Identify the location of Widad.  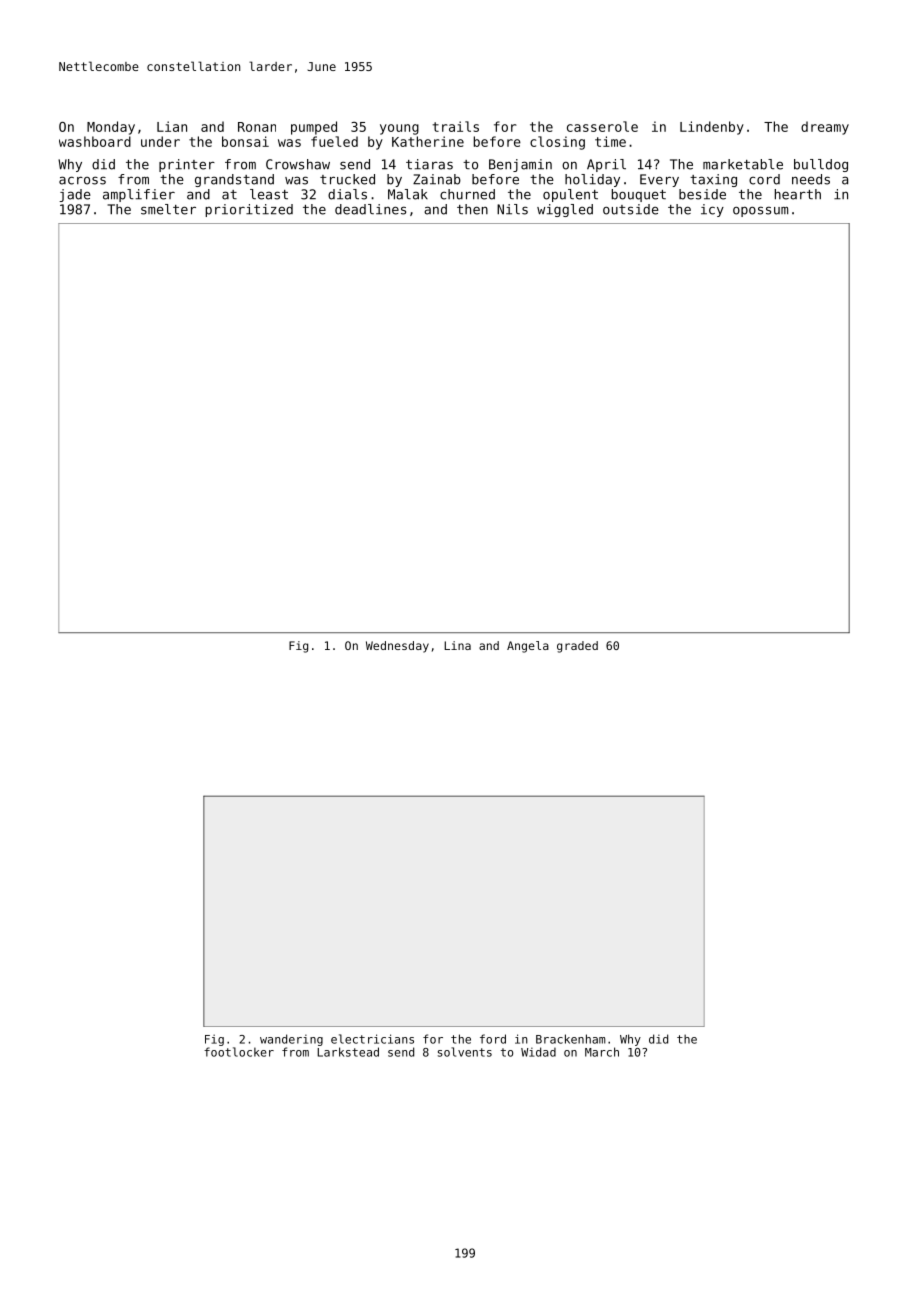
(538, 1052).
